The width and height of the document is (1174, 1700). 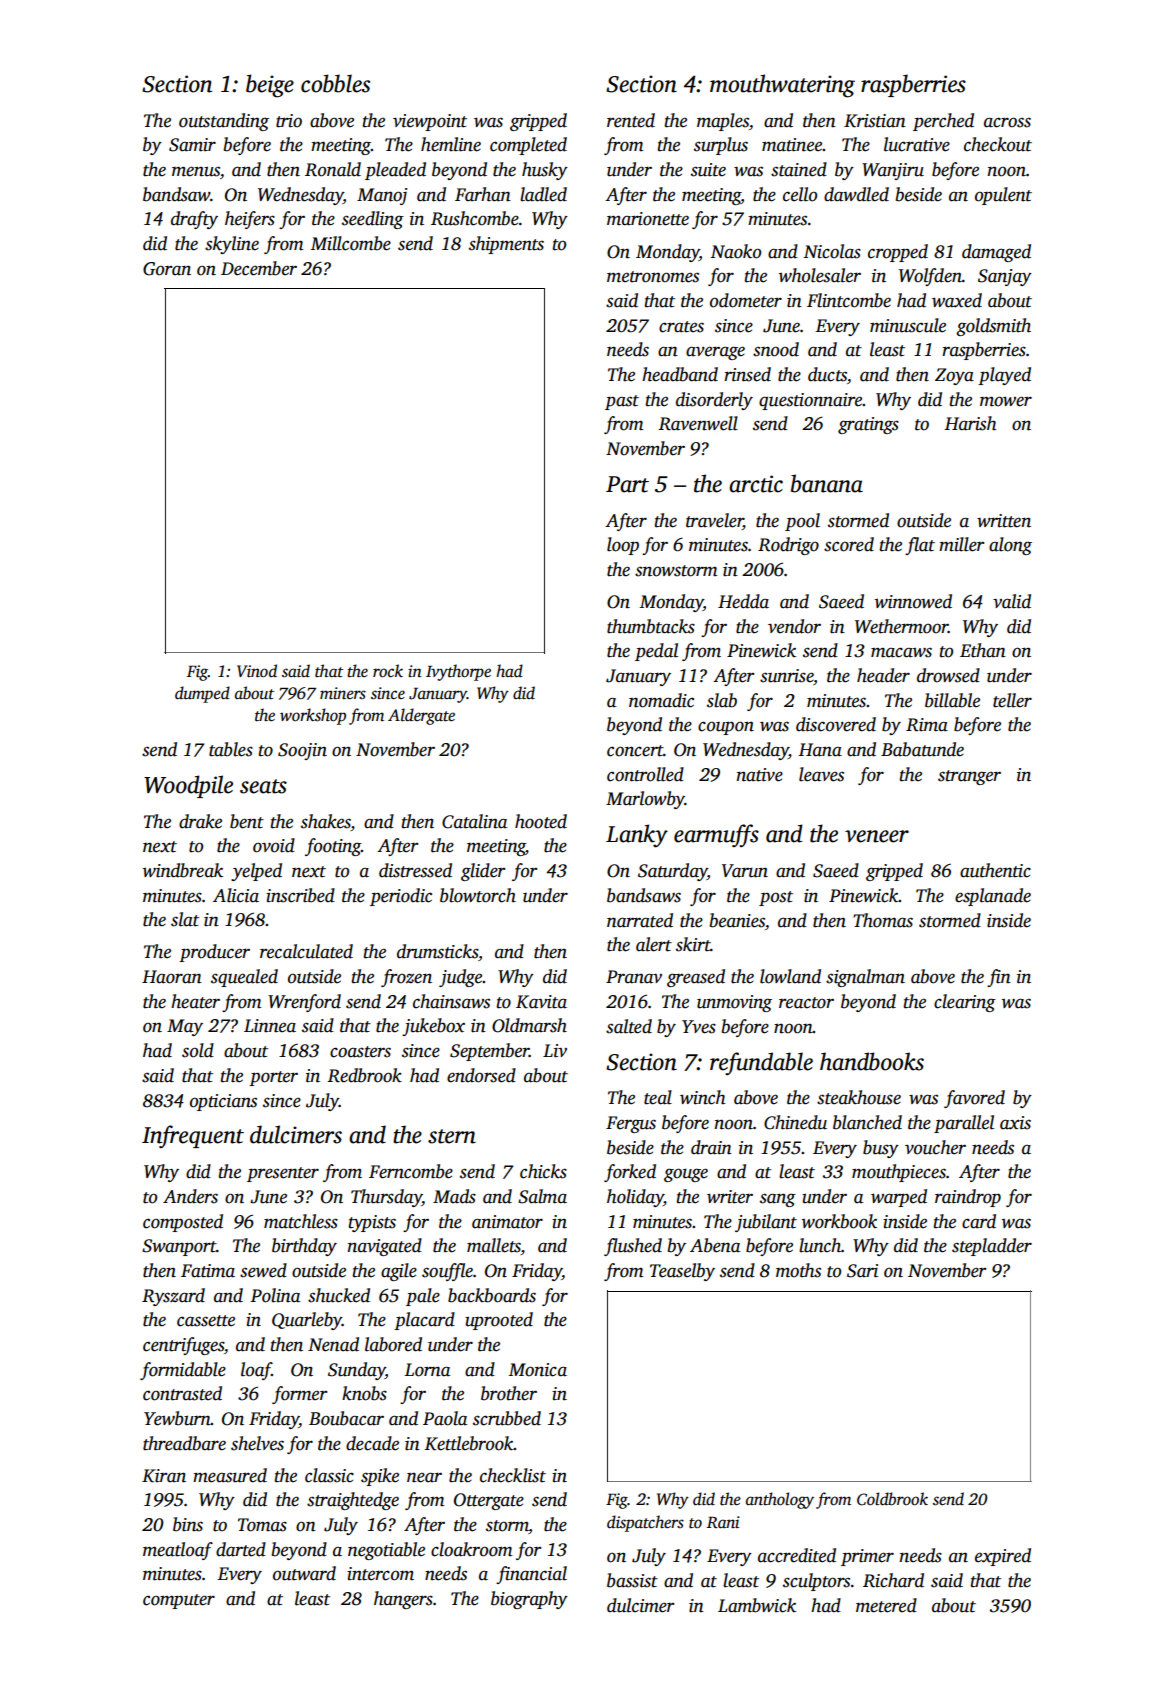 What do you see at coordinates (648, 219) in the document?
I see `marionette` at bounding box center [648, 219].
